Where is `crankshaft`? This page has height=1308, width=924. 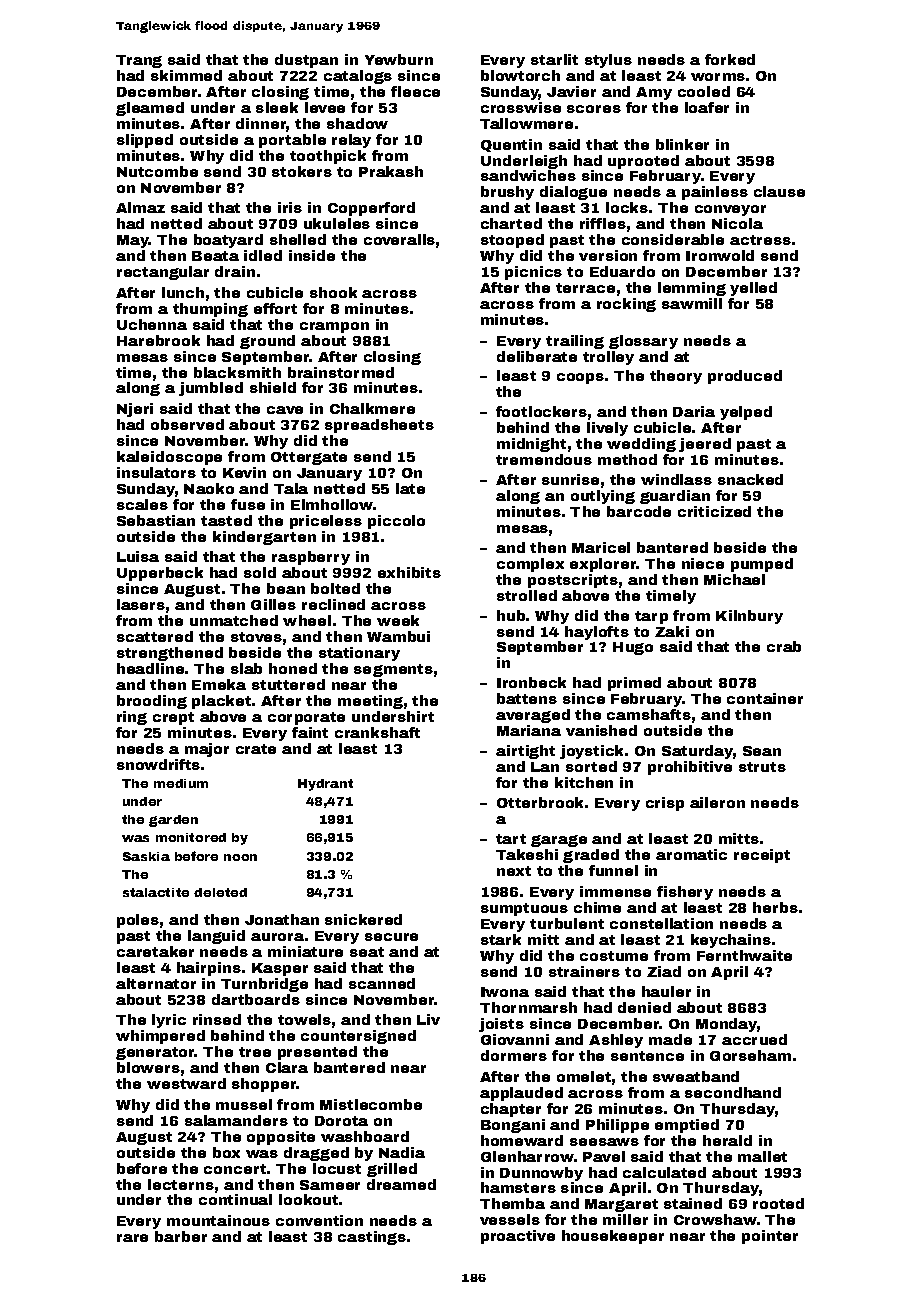
crankshaft is located at coordinates (377, 732).
